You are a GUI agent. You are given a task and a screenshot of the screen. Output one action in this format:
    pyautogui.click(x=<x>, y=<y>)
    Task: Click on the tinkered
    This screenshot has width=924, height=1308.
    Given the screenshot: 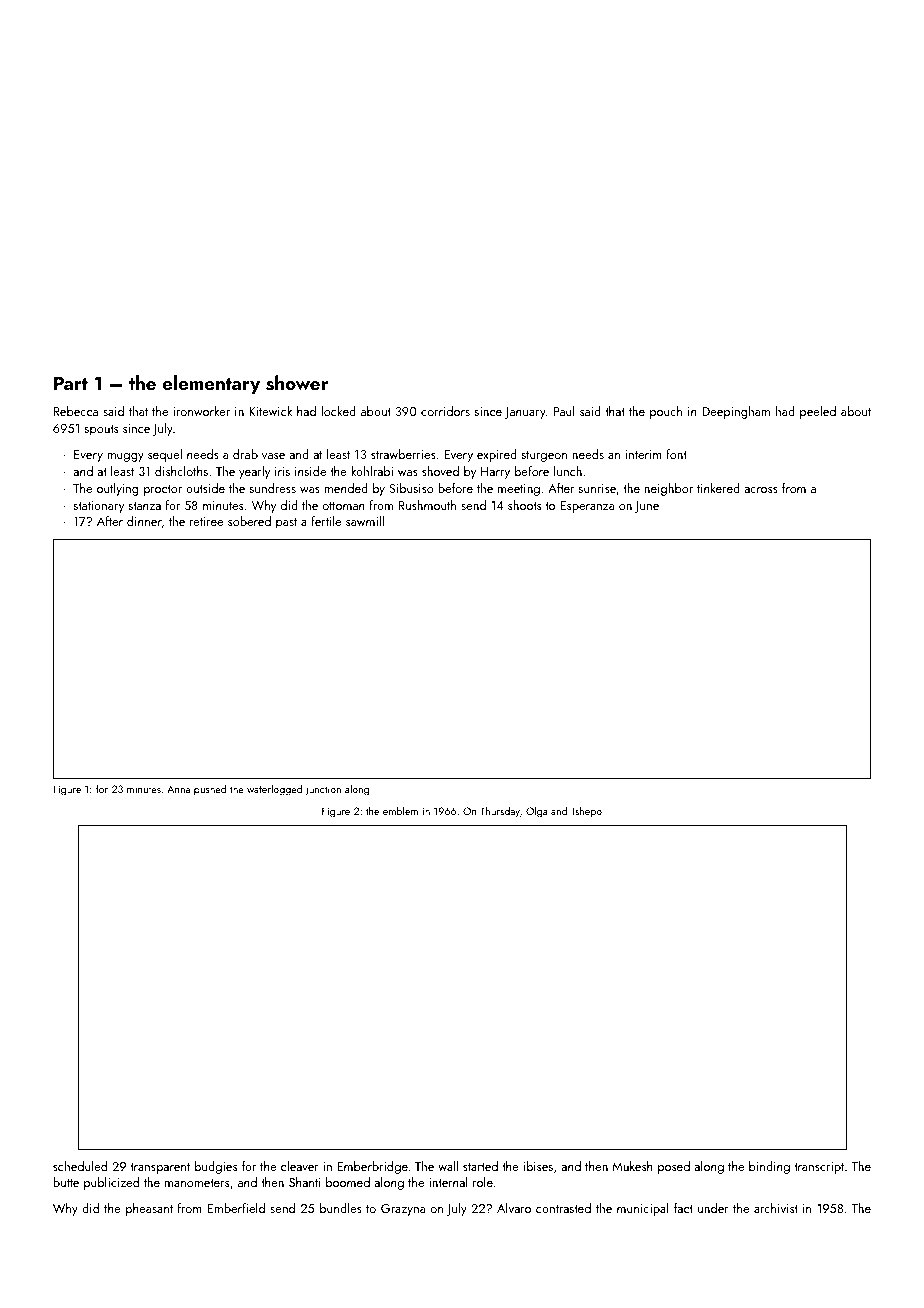 What is the action you would take?
    pyautogui.click(x=718, y=488)
